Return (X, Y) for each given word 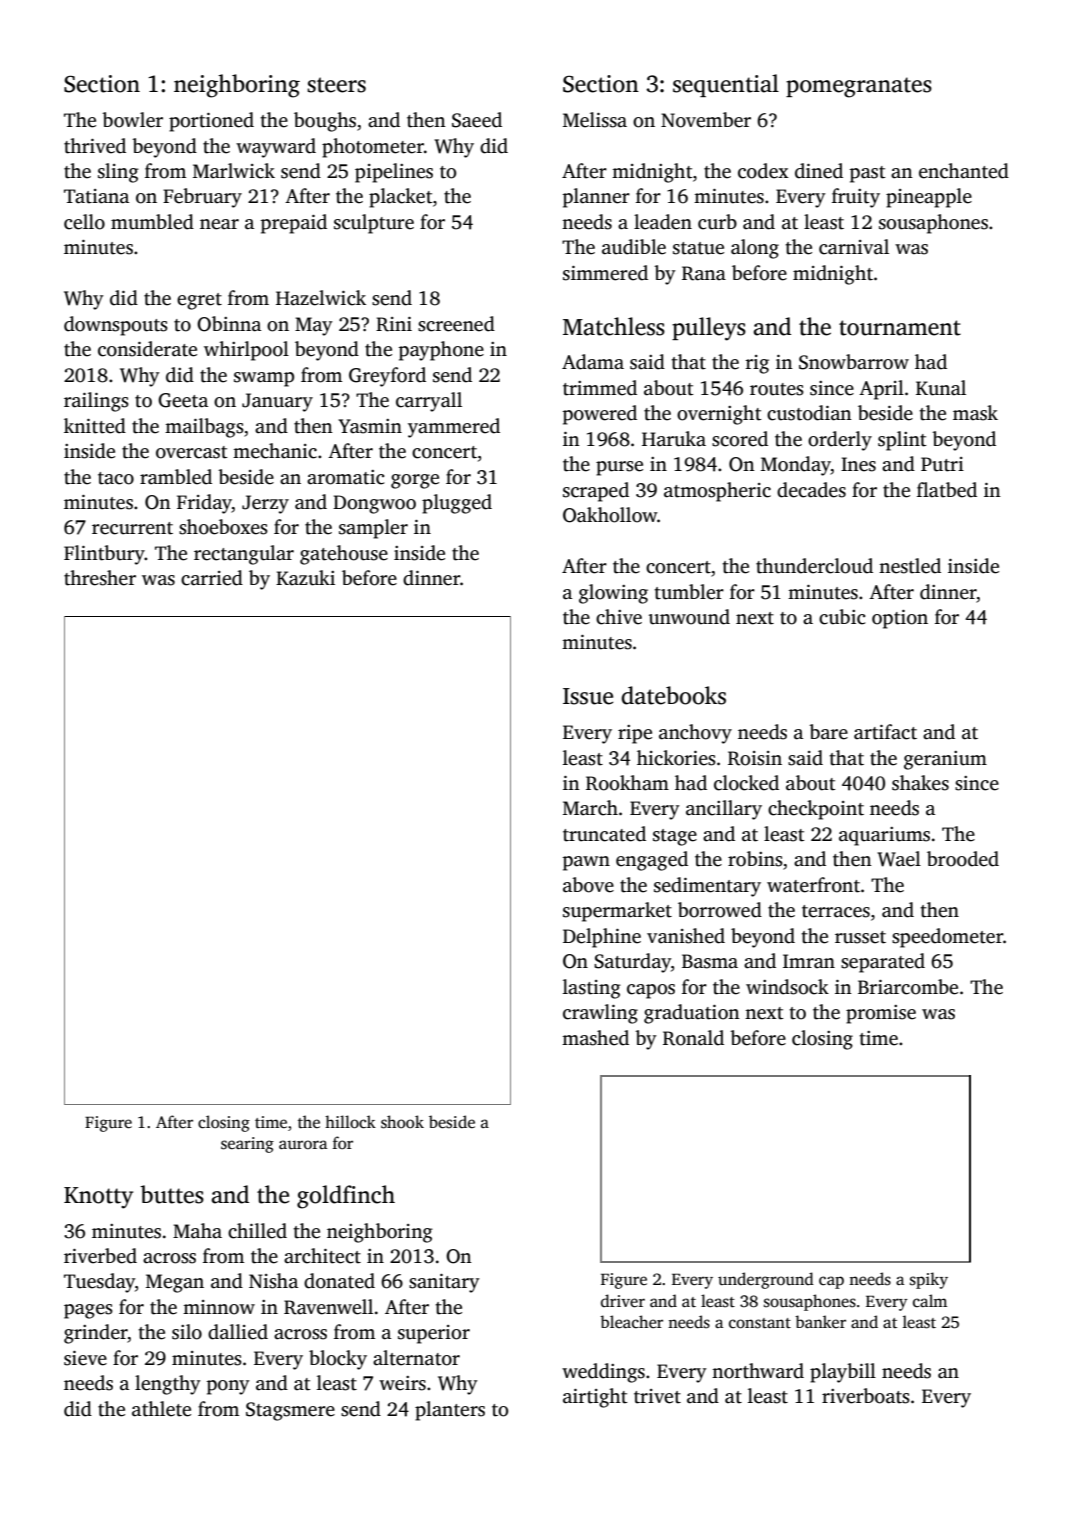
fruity (856, 198)
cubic (842, 617)
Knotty (98, 1198)
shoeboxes (223, 527)
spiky (929, 1280)
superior (434, 1334)
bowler (132, 120)
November (706, 120)
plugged (457, 504)
